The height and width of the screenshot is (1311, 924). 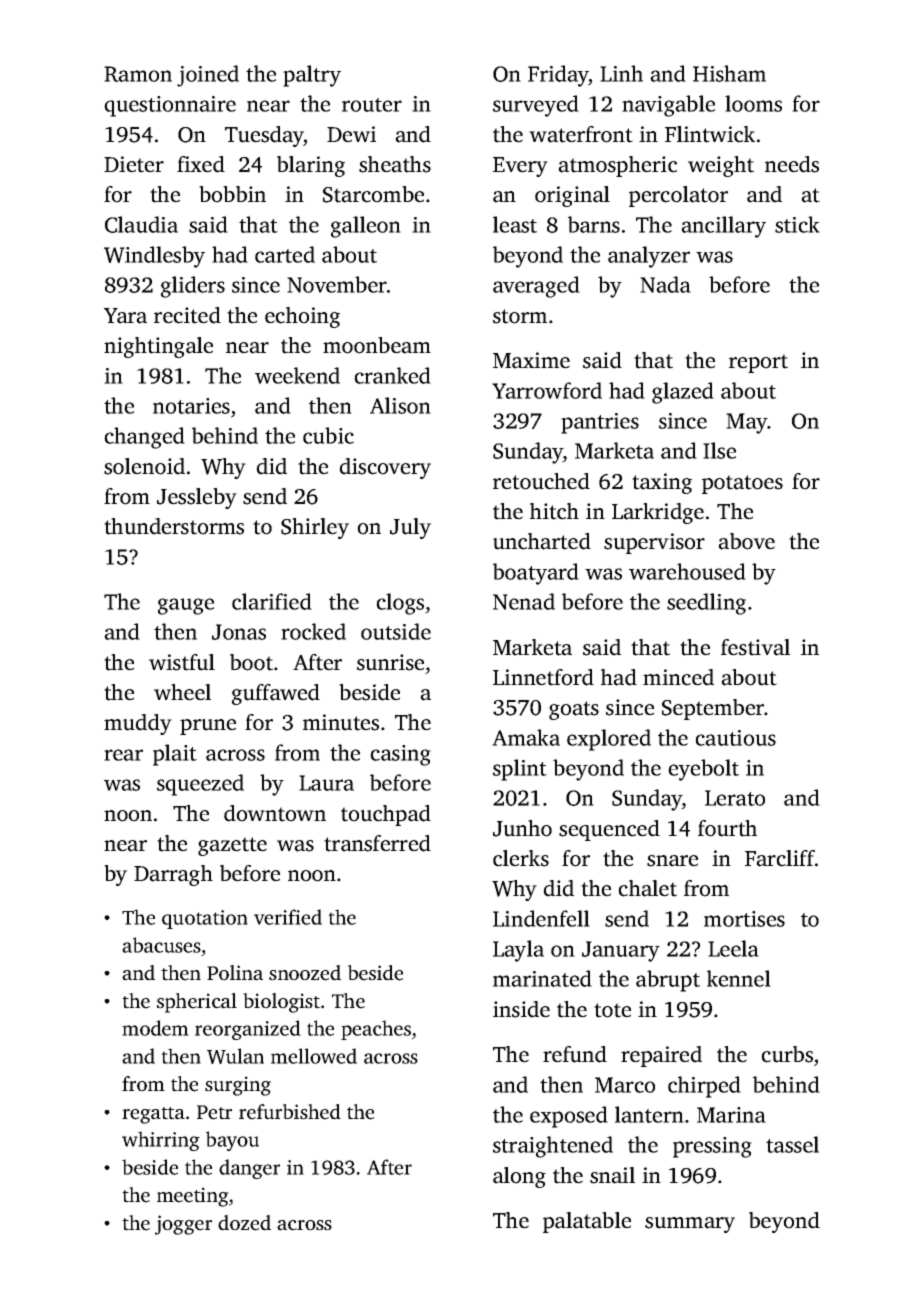 What do you see at coordinates (138, 74) in the screenshot?
I see `Ramon` at bounding box center [138, 74].
